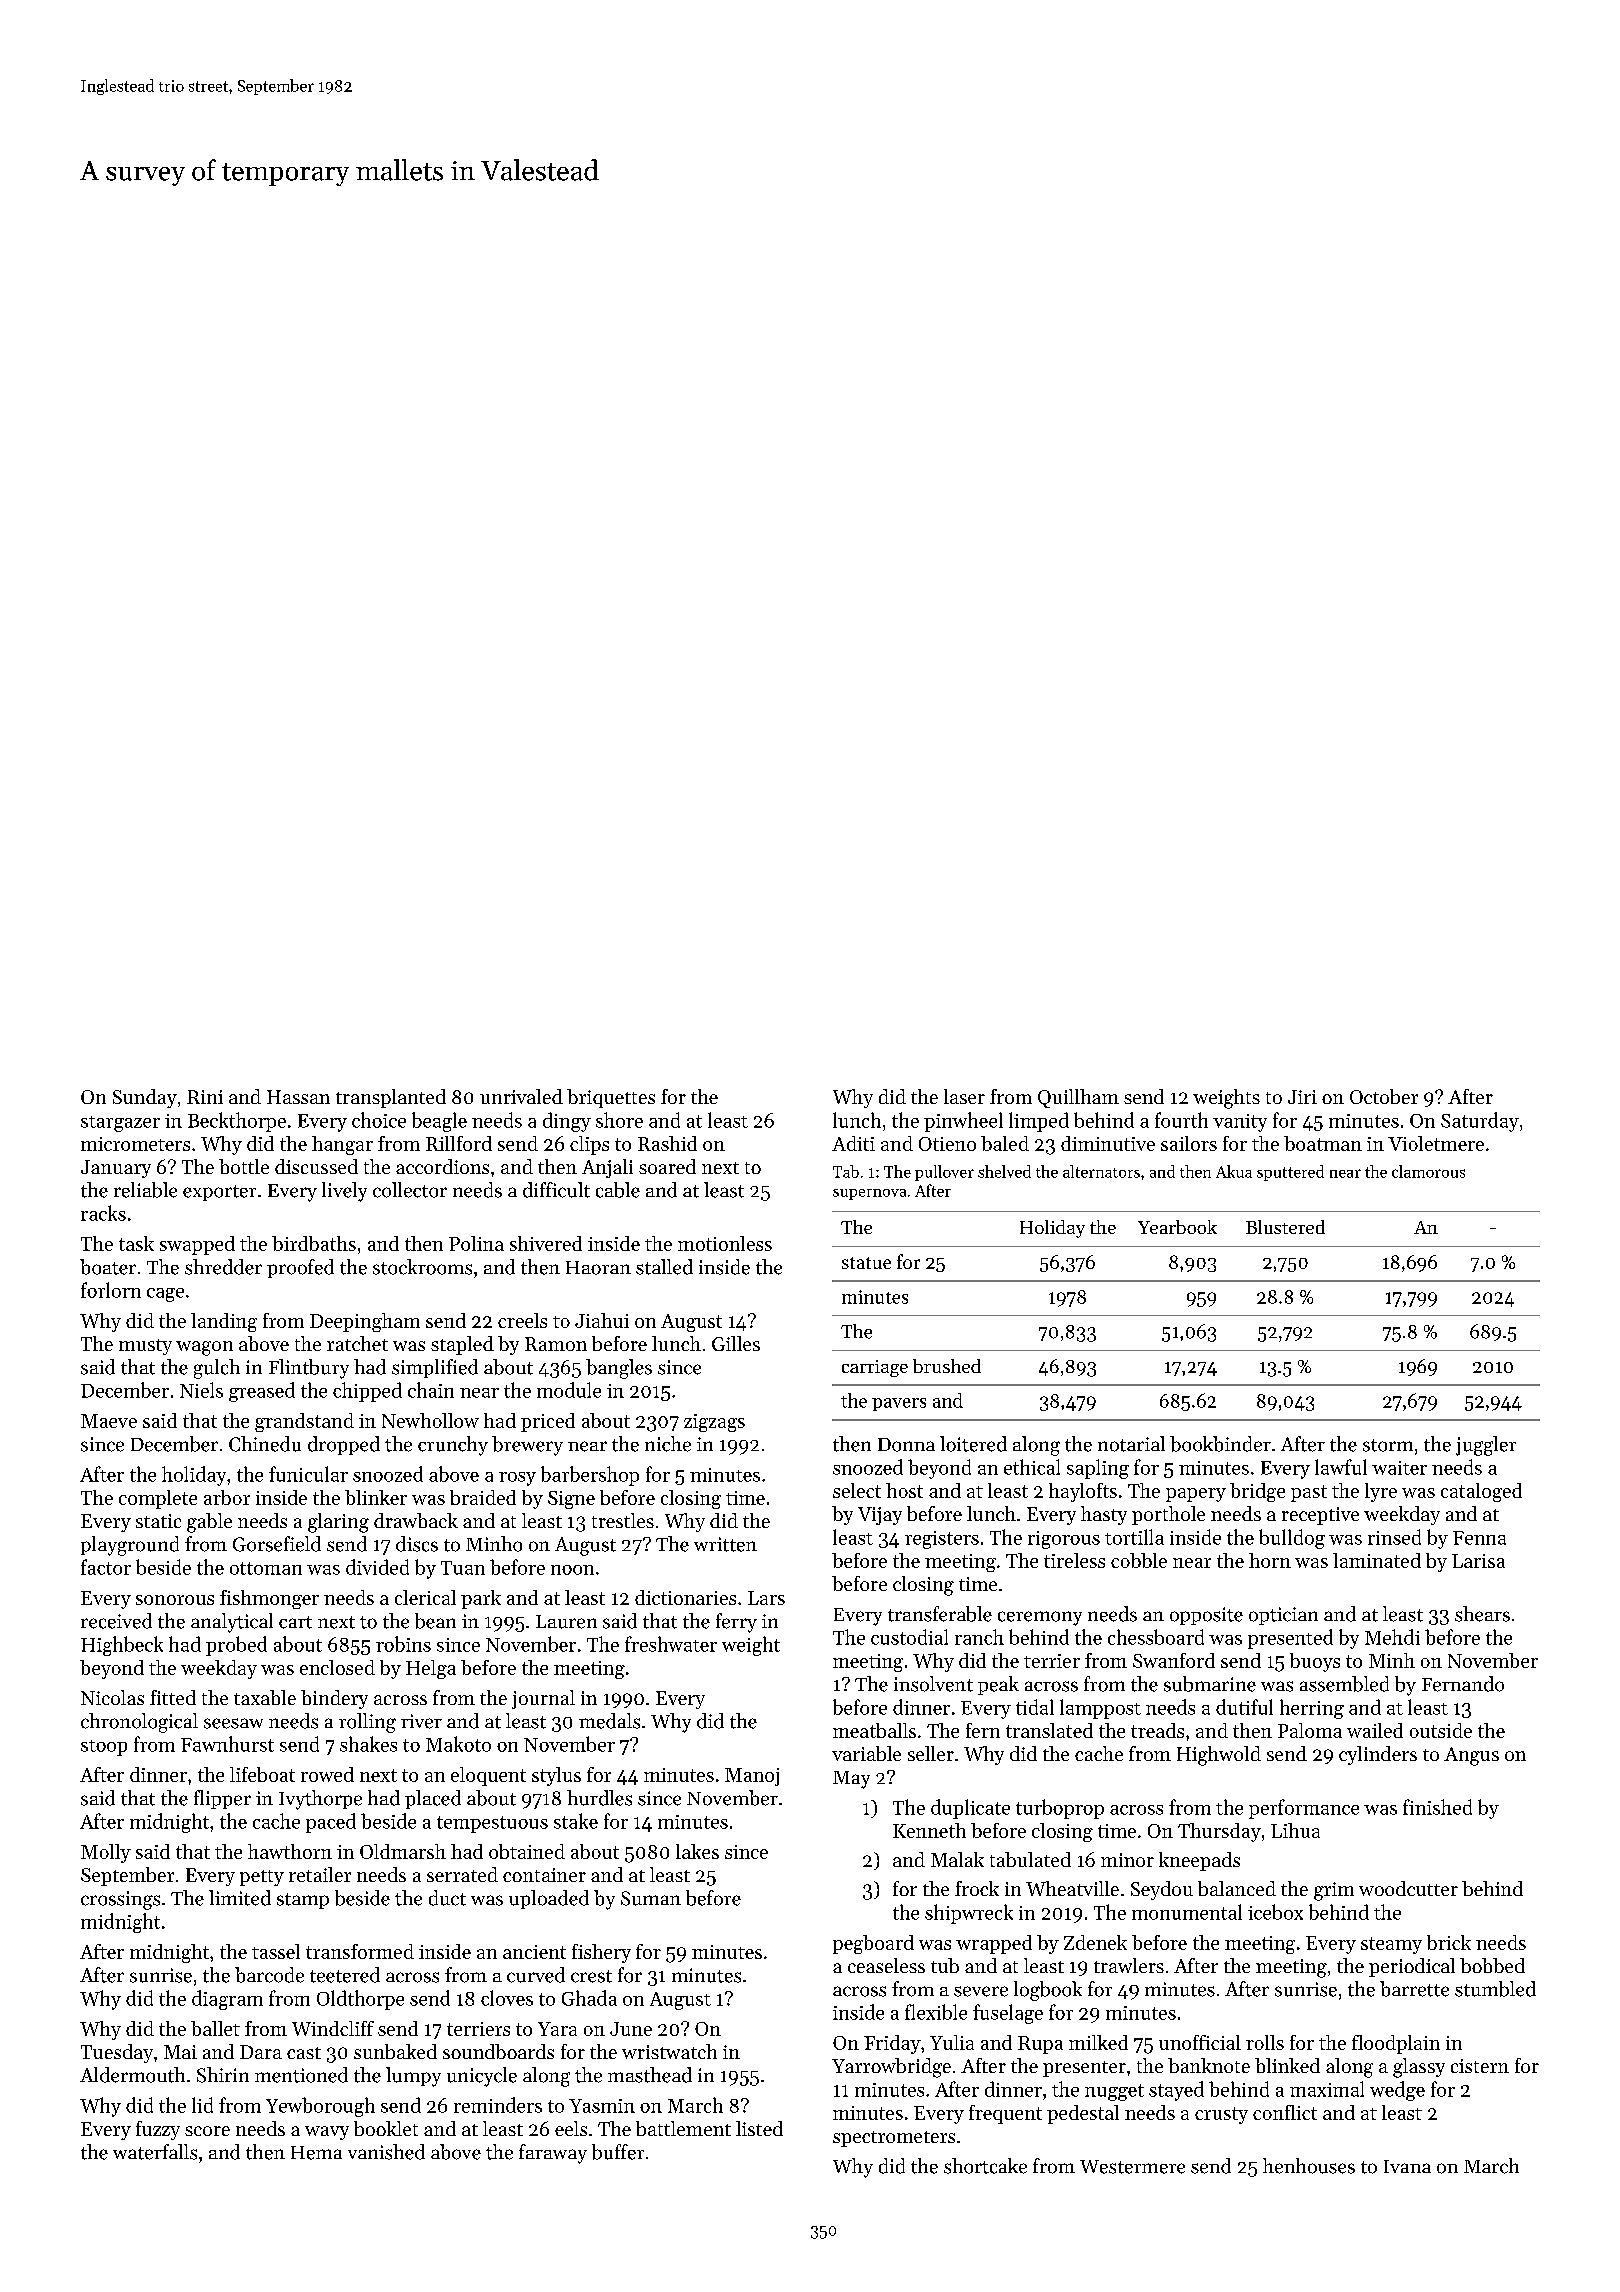 Image resolution: width=1620 pixels, height=2292 pixels. What do you see at coordinates (611, 1098) in the screenshot?
I see `briquettes` at bounding box center [611, 1098].
